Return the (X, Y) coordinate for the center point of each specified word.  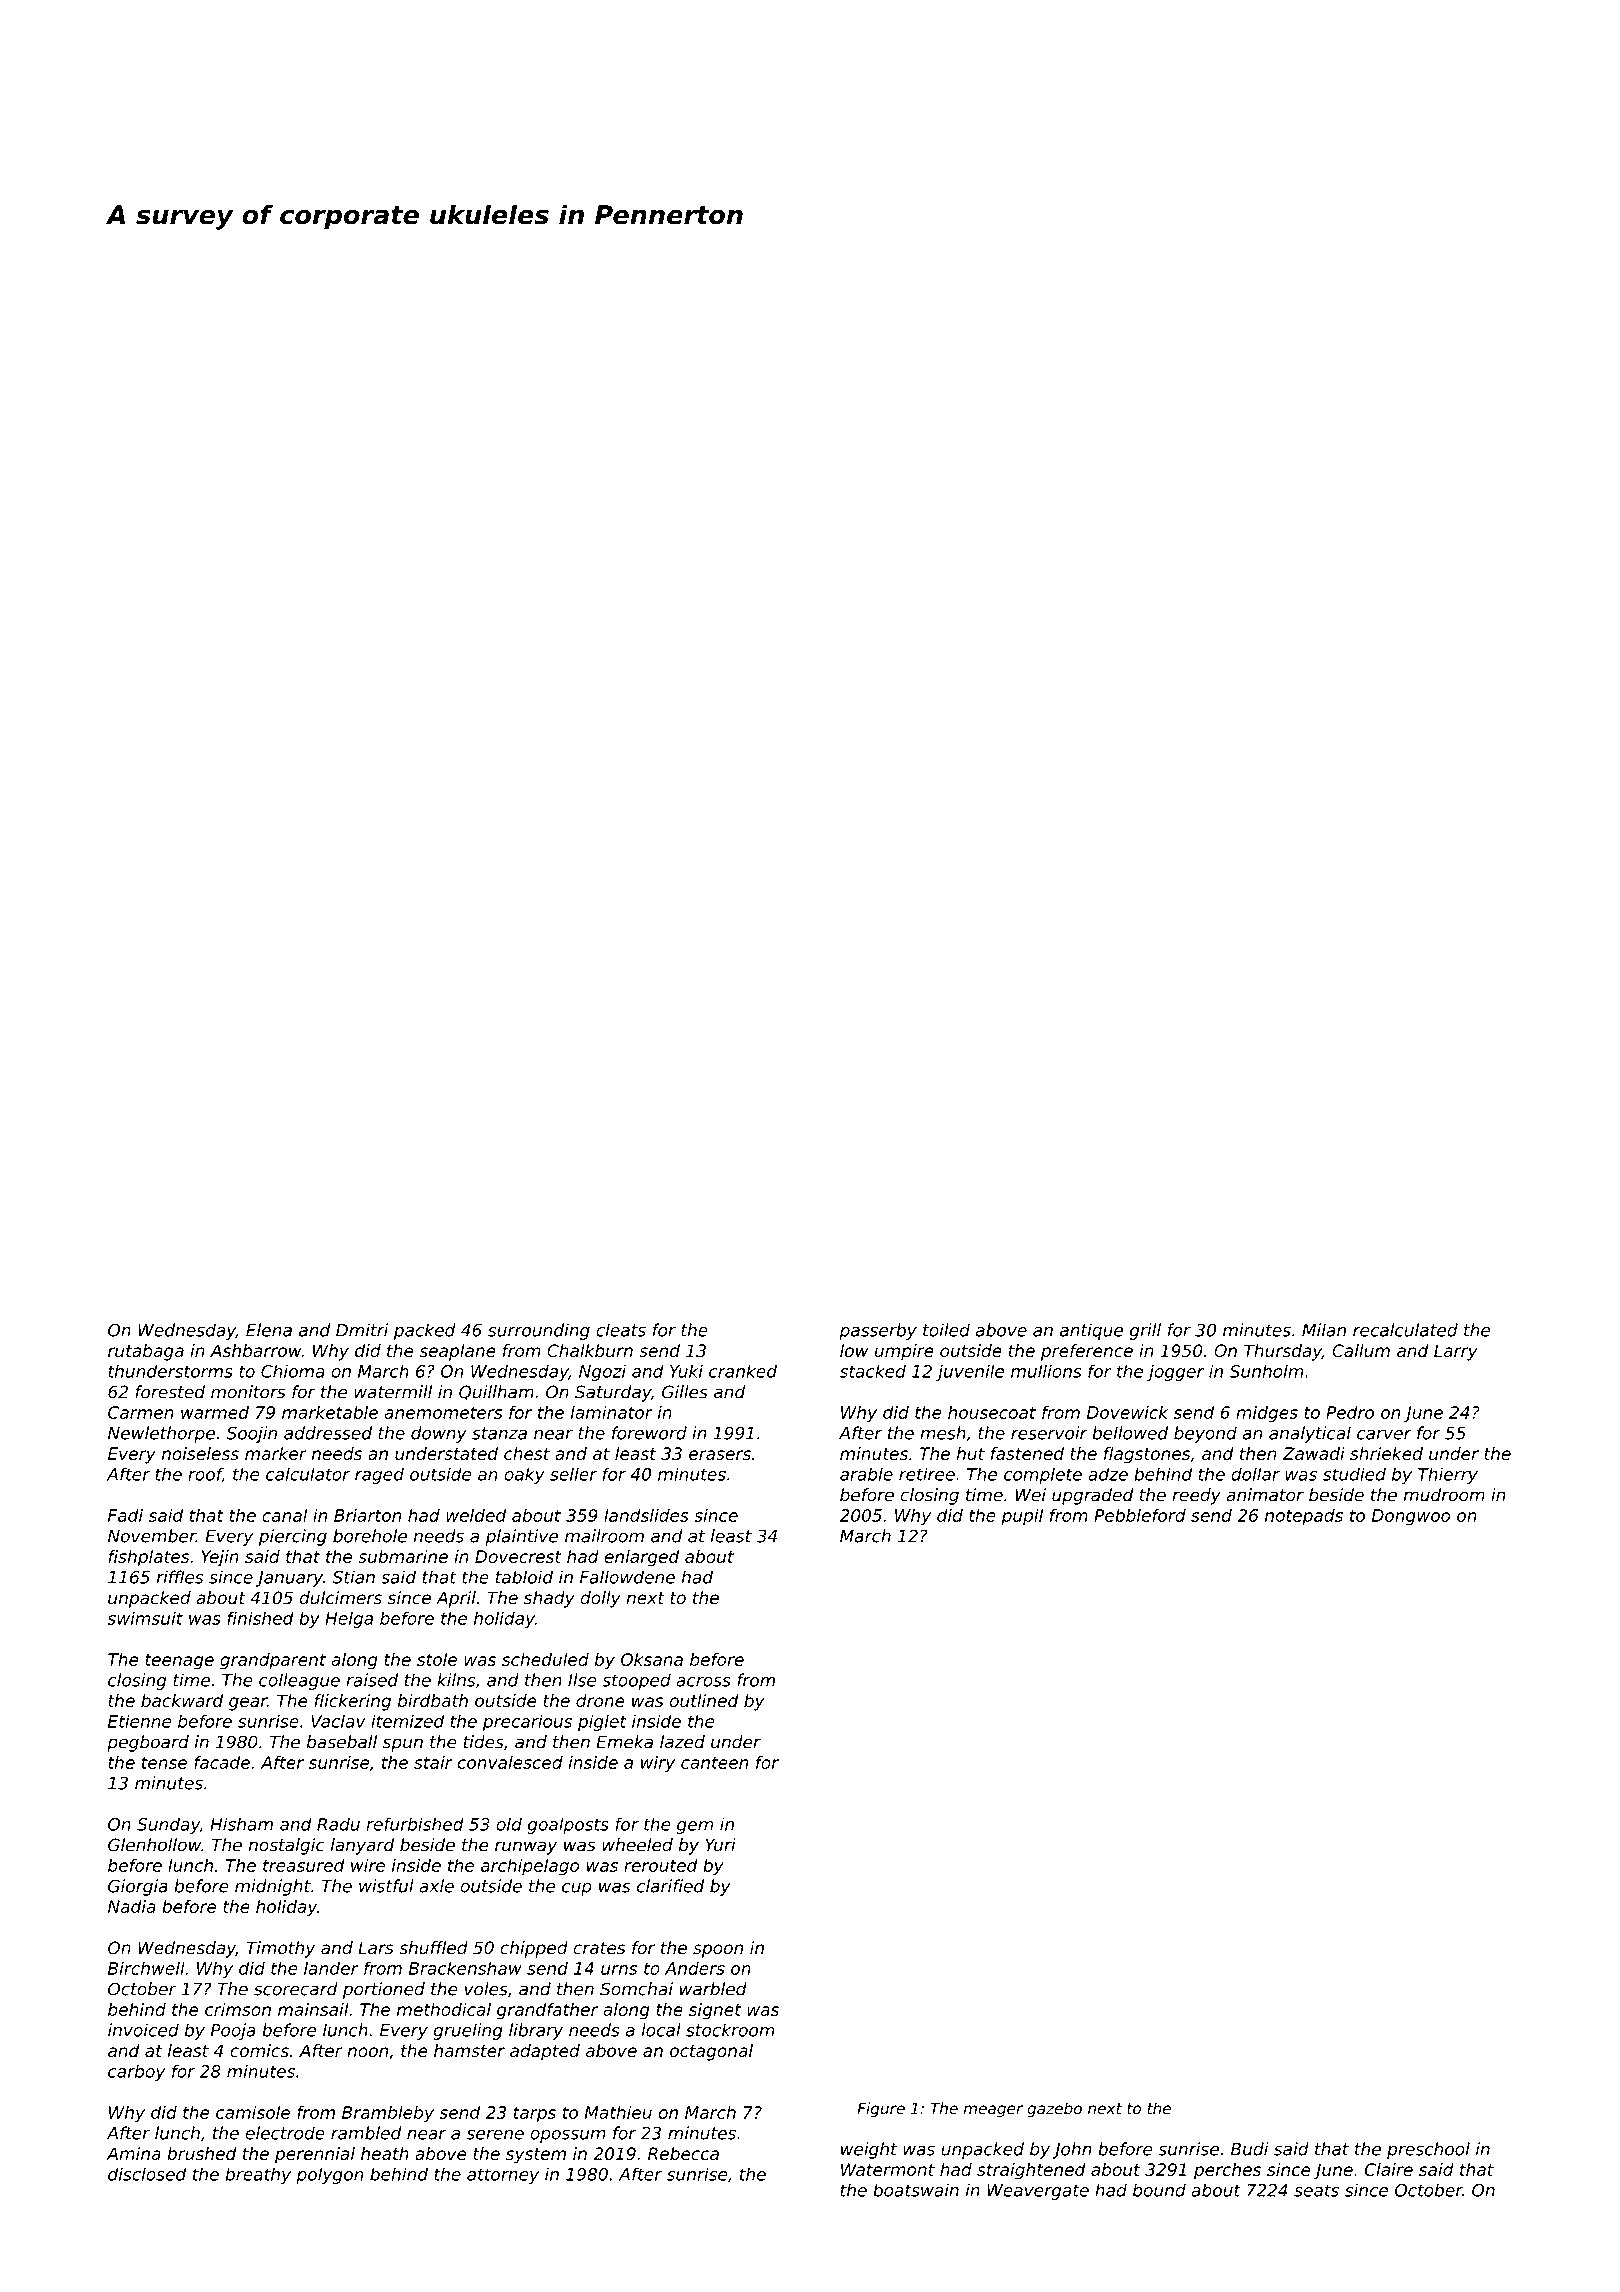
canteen (714, 1763)
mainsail (313, 2009)
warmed (215, 1412)
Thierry (1448, 1475)
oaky (524, 1475)
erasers (720, 1455)
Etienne (139, 1721)
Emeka (624, 1742)
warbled (713, 1989)
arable (866, 1474)
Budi (1249, 2149)
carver (1384, 1435)
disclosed (147, 2174)
